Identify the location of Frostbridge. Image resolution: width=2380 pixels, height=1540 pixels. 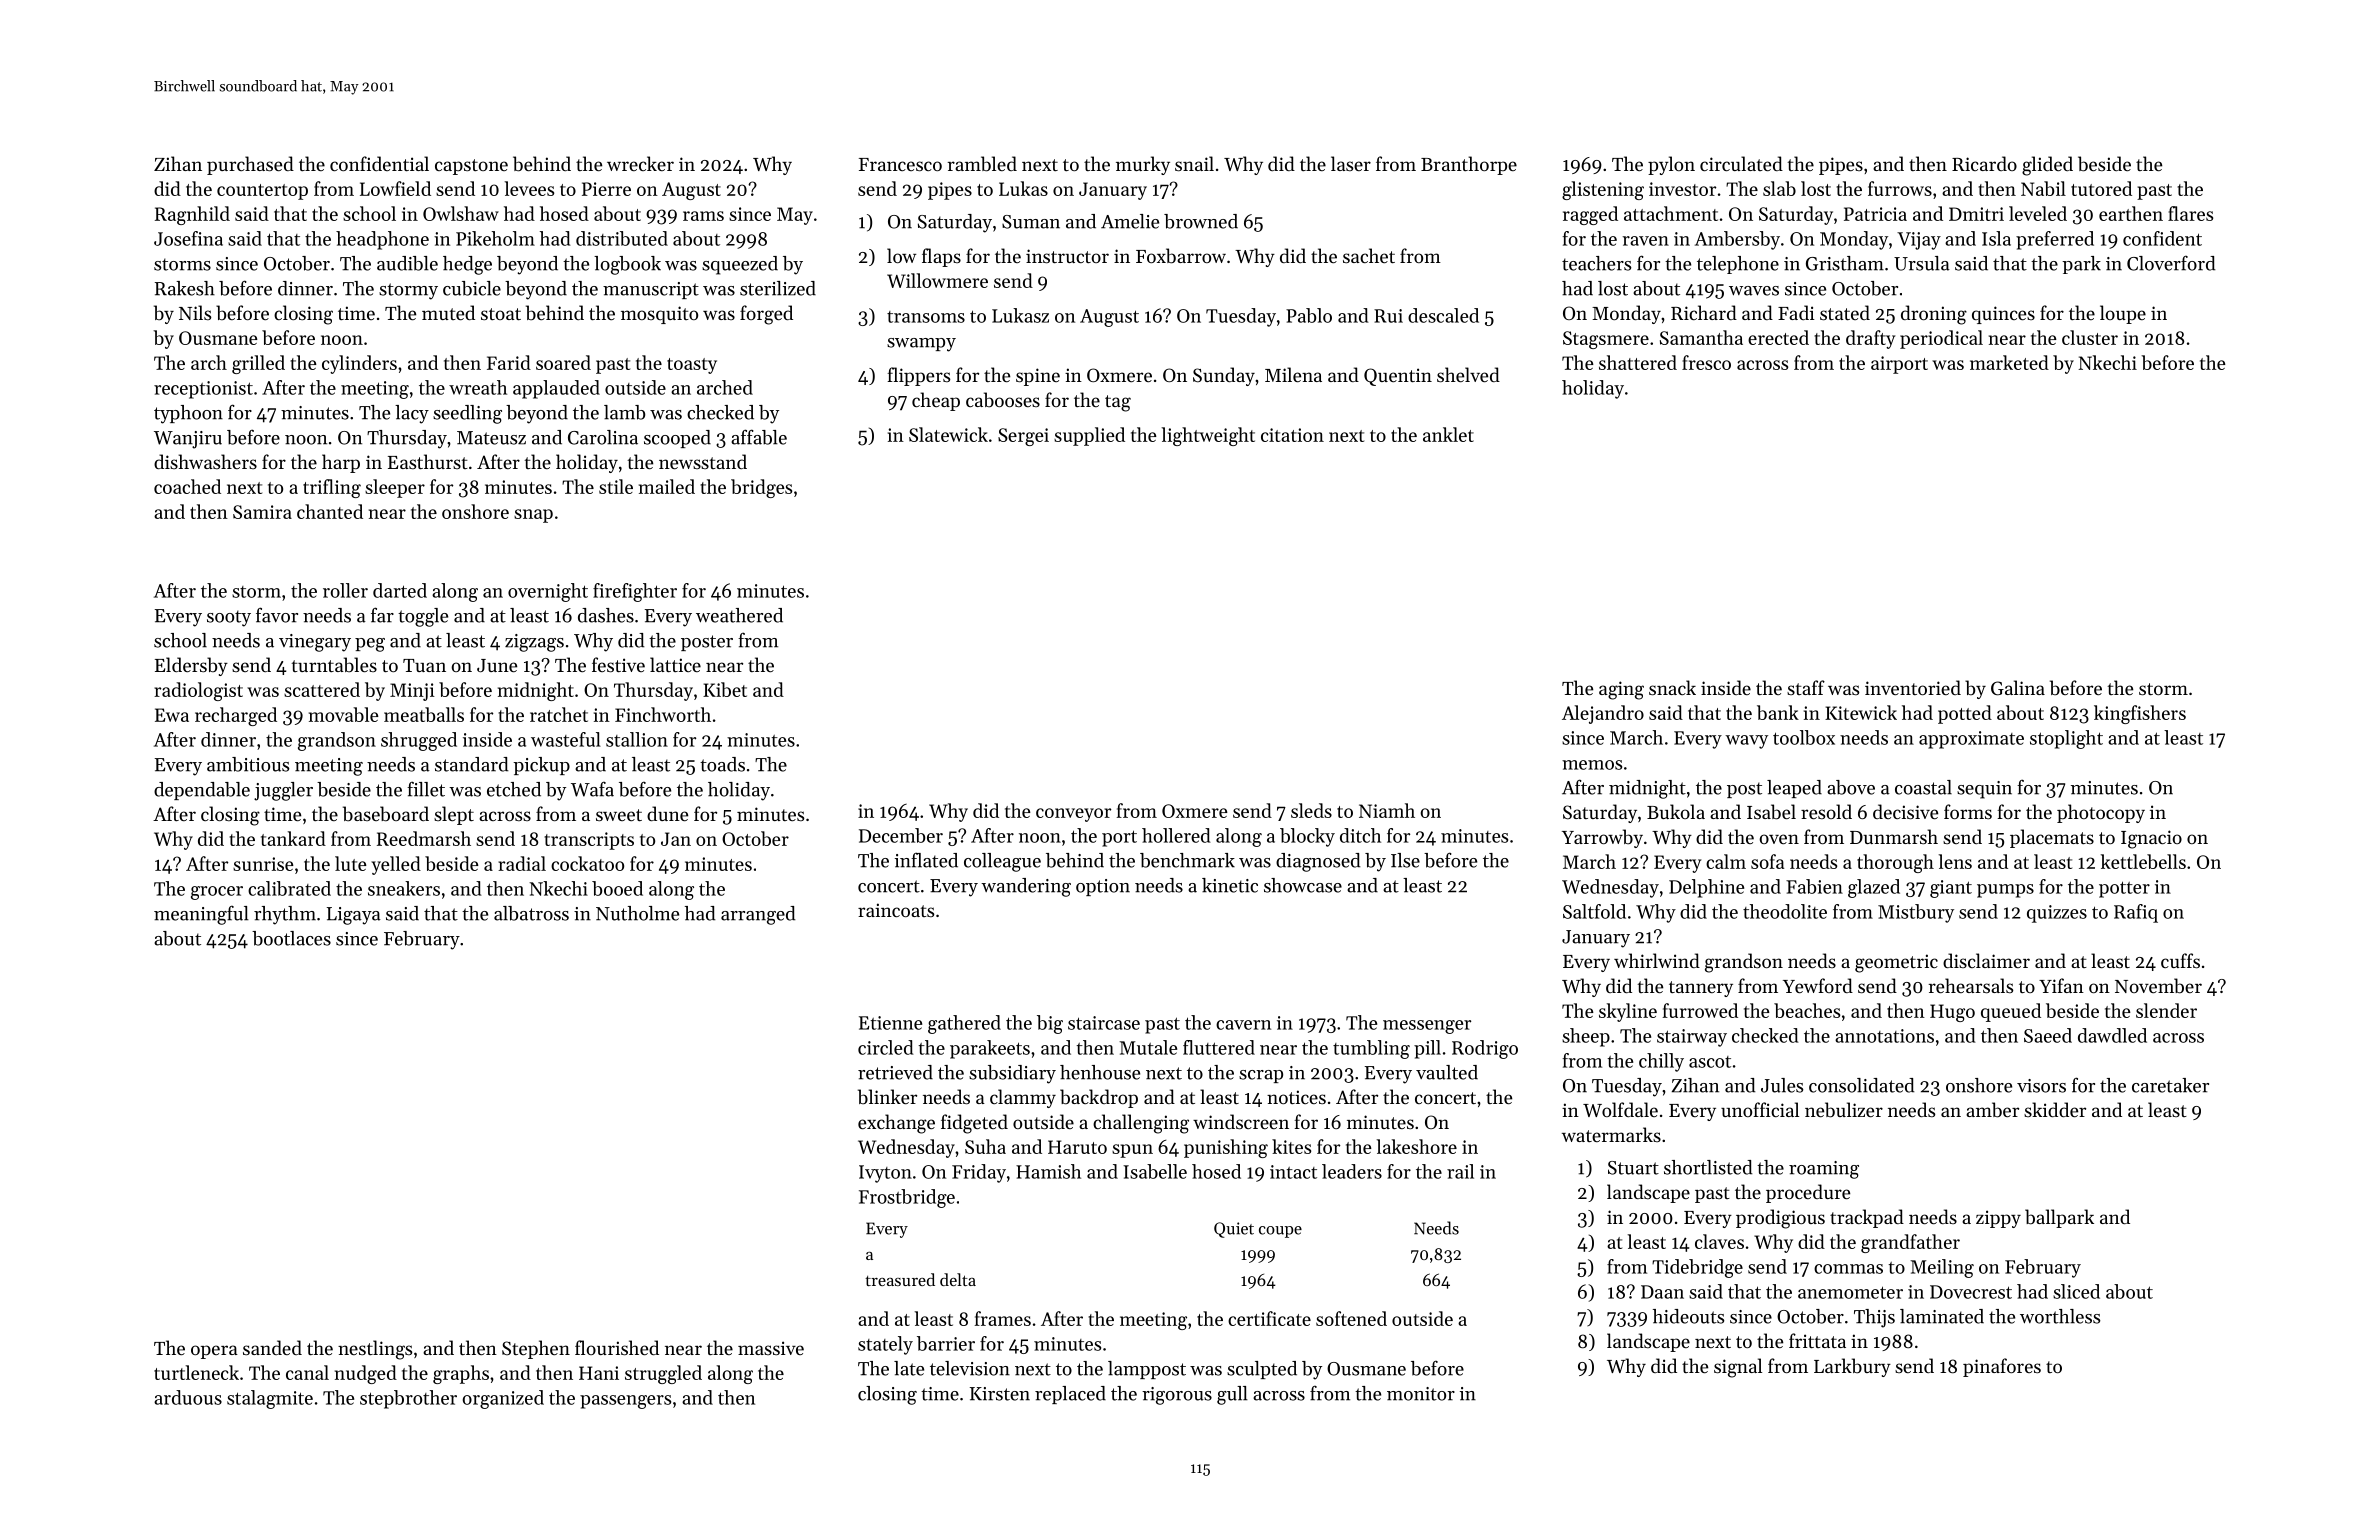
(907, 1198).
